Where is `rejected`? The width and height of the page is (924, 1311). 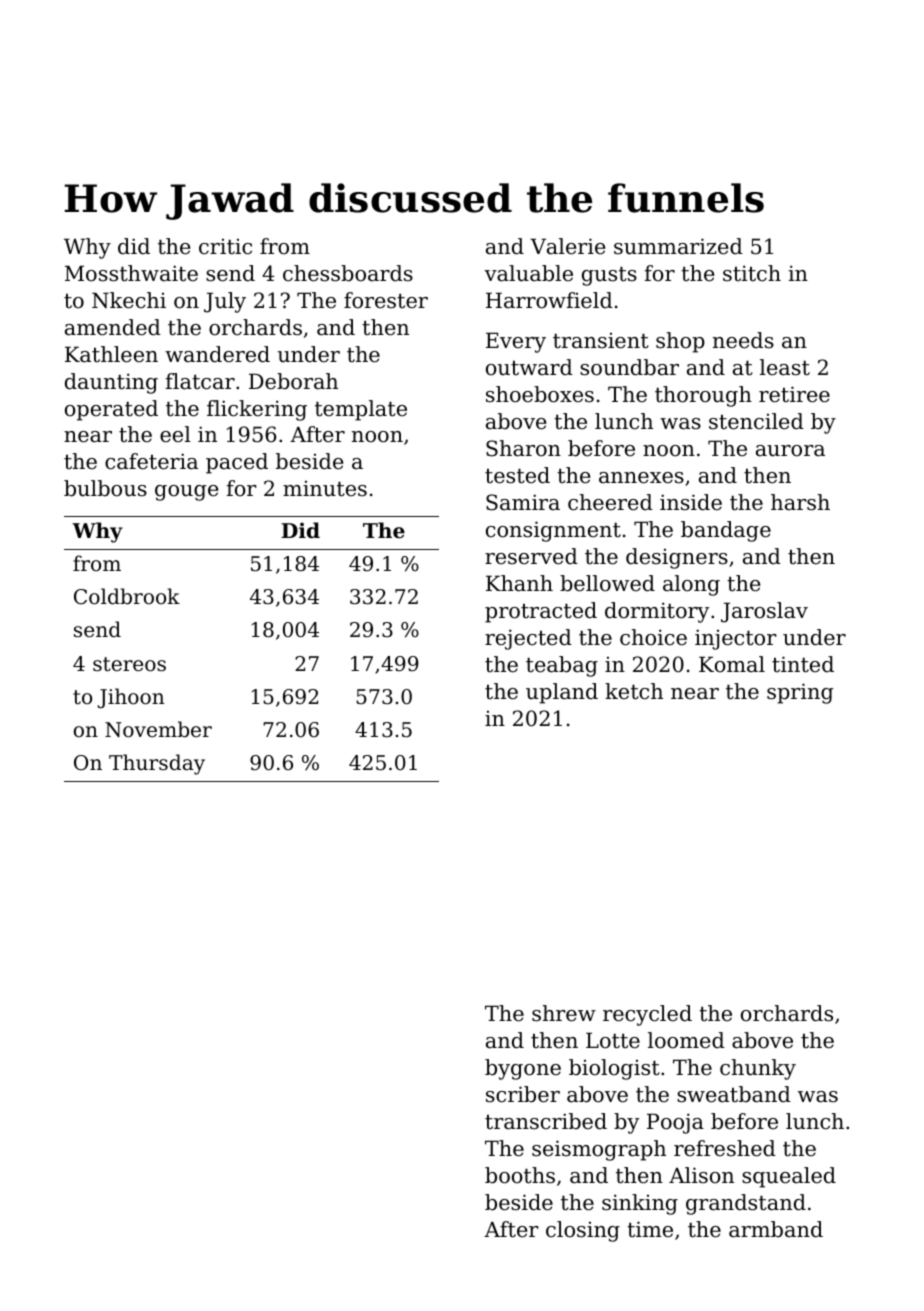
rejected is located at coordinates (528, 639).
